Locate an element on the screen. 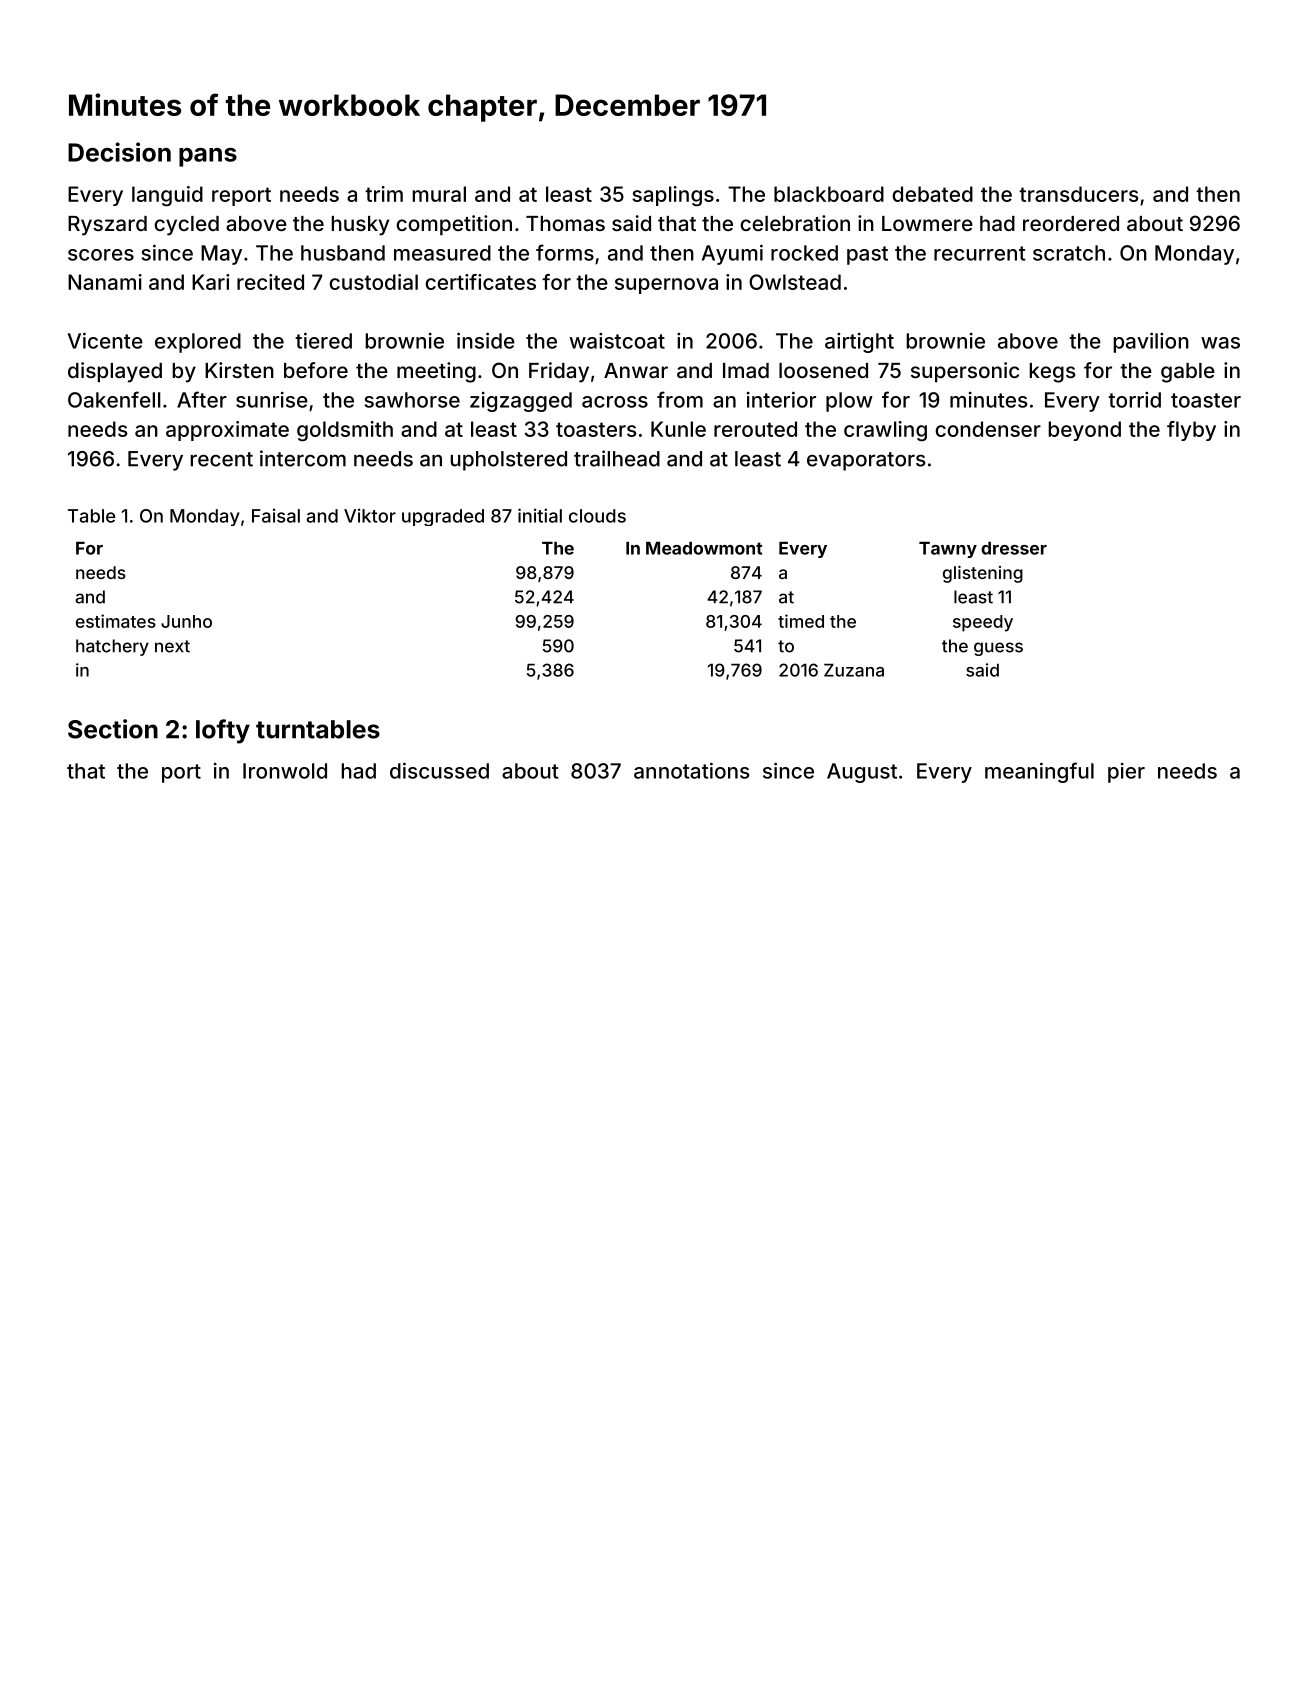  from is located at coordinates (680, 399).
